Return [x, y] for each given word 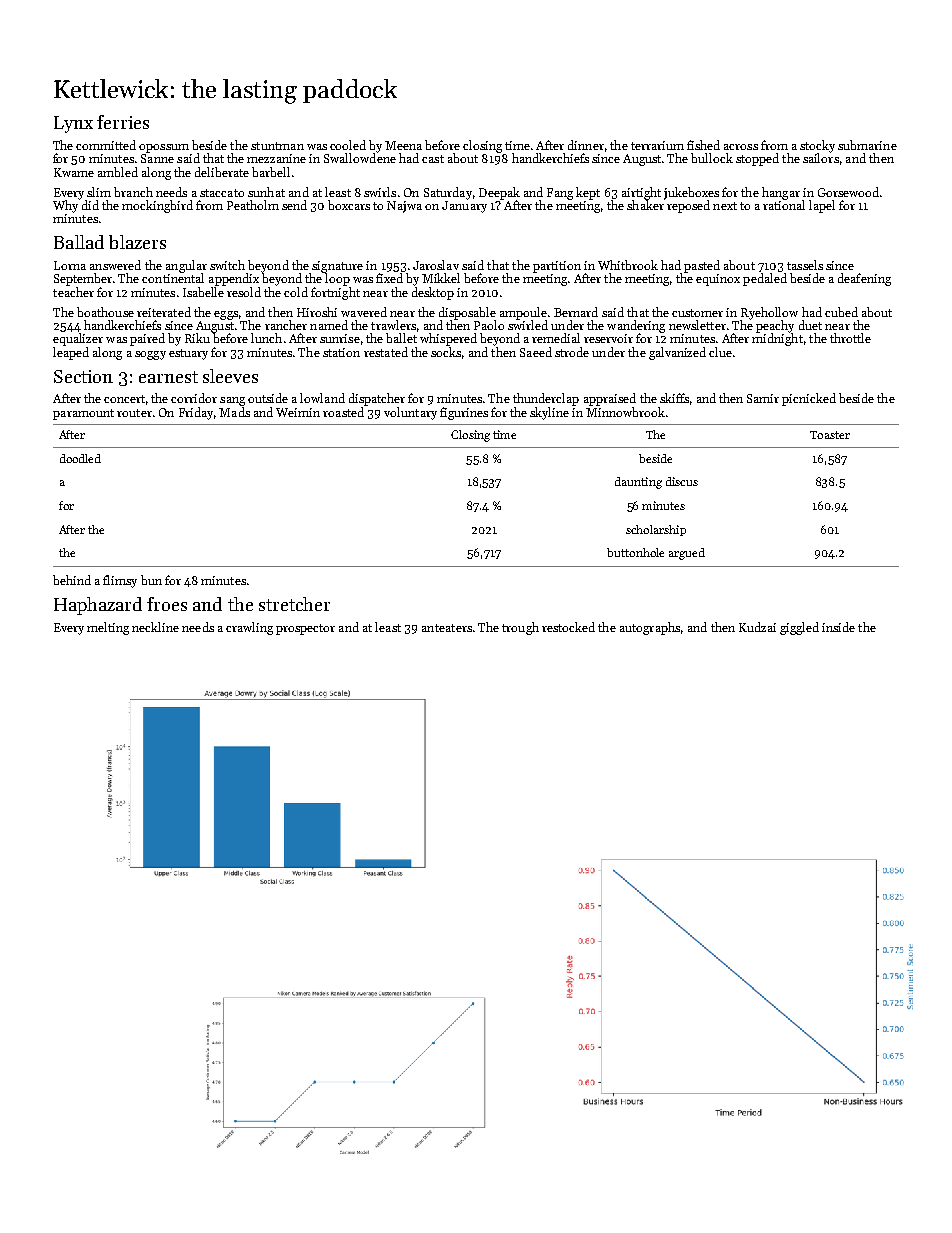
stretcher [294, 604]
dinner [586, 145]
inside [838, 627]
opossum [164, 148]
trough [520, 628]
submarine [867, 145]
